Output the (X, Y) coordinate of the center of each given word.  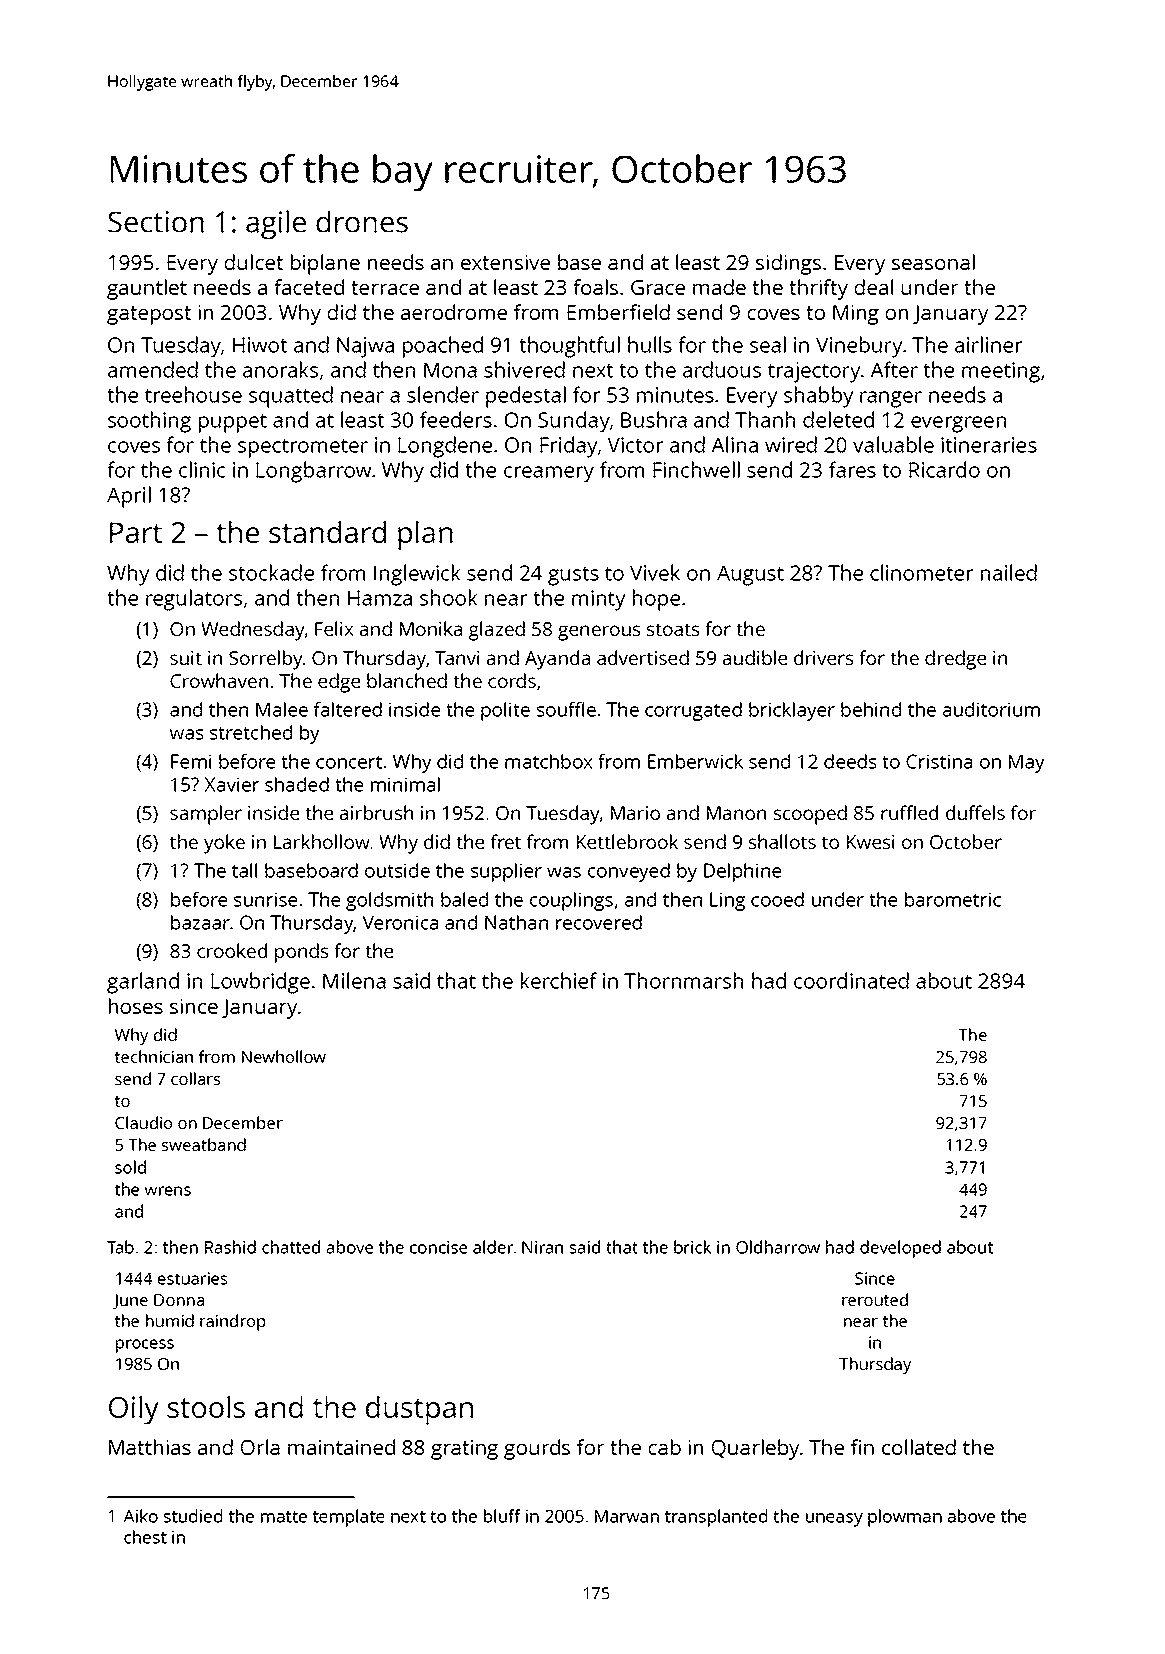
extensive (505, 262)
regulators (194, 600)
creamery (549, 474)
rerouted (875, 1299)
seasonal (933, 262)
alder (493, 1247)
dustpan (419, 1410)
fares (852, 469)
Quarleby (755, 1449)
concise (438, 1247)
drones (362, 221)
